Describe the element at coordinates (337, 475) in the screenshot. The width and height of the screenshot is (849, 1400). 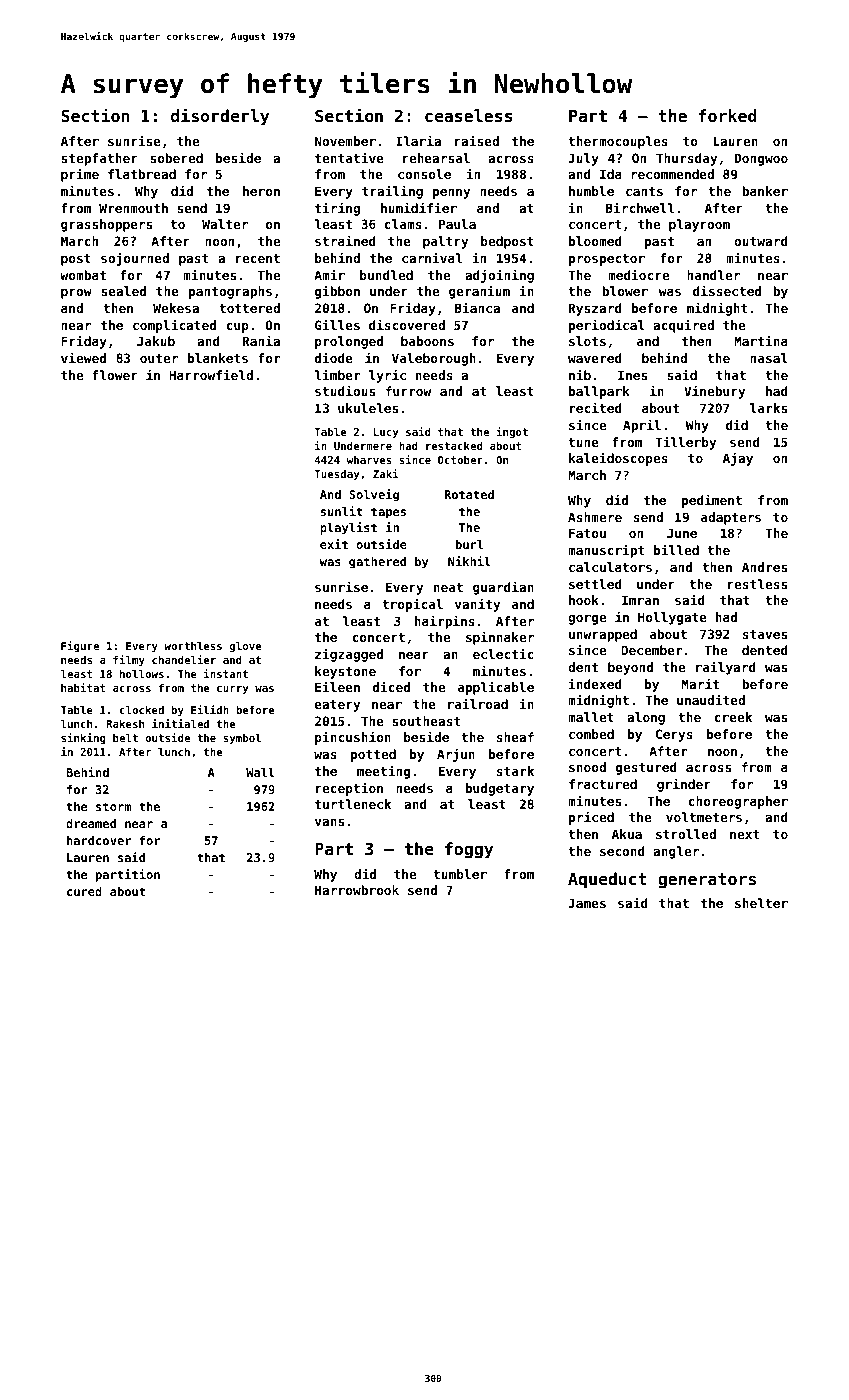
I see `Tuesday` at that location.
